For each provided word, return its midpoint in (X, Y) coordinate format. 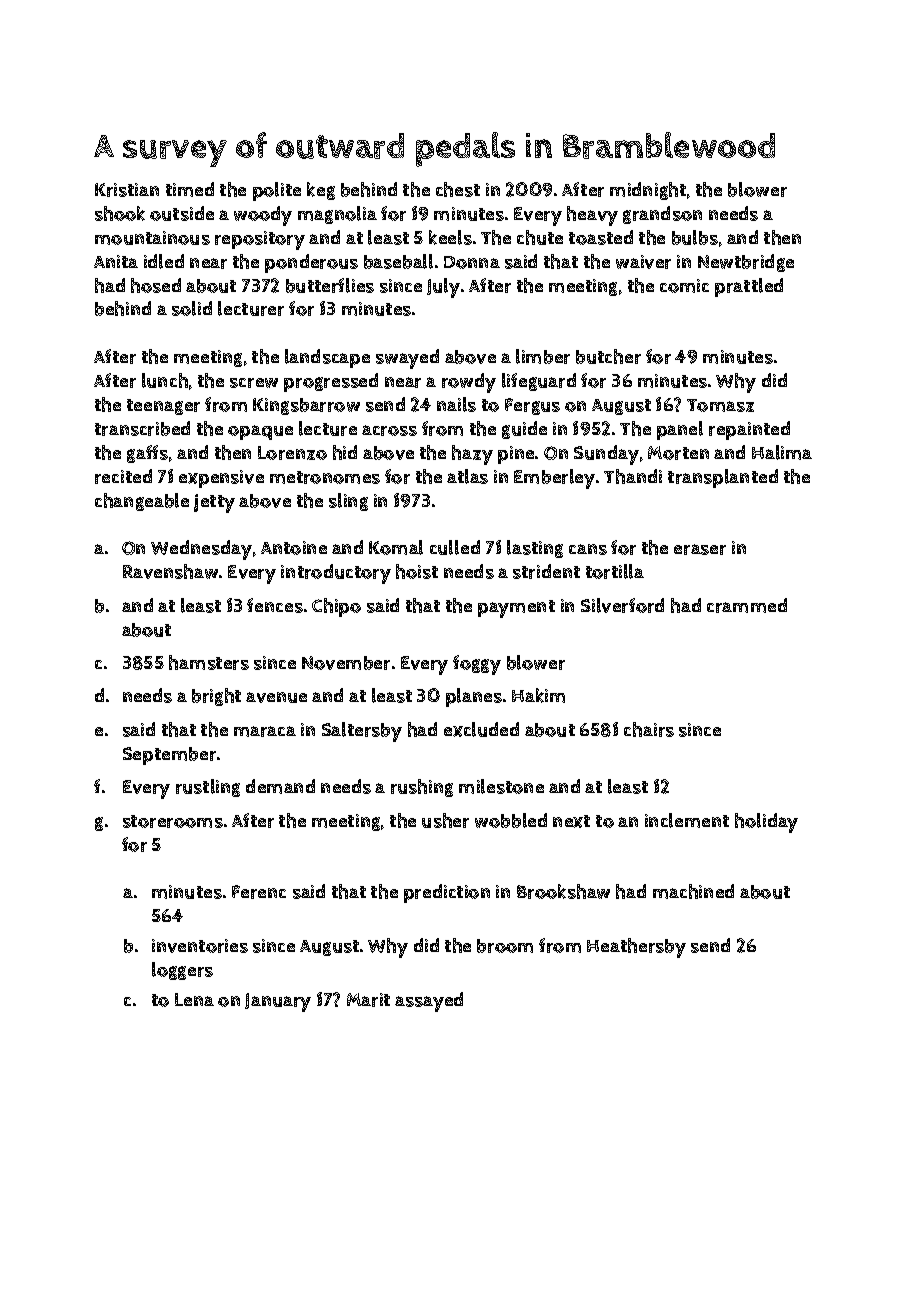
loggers (182, 971)
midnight (648, 191)
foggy (477, 665)
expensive (221, 479)
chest (458, 189)
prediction (447, 893)
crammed (747, 605)
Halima (782, 452)
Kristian (127, 190)
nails (456, 404)
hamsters (209, 662)
